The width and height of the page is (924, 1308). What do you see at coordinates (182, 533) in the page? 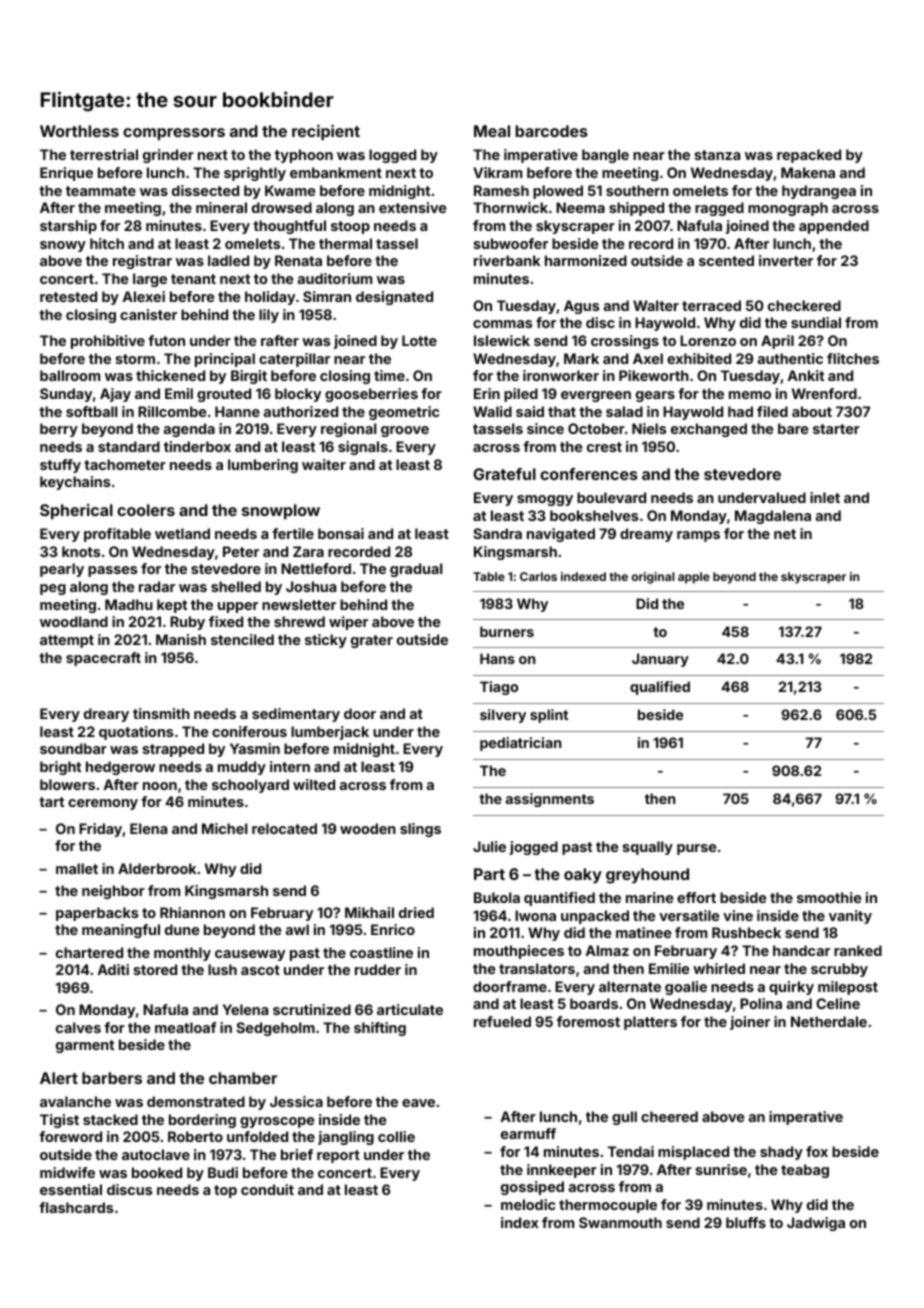
I see `wetland` at bounding box center [182, 533].
